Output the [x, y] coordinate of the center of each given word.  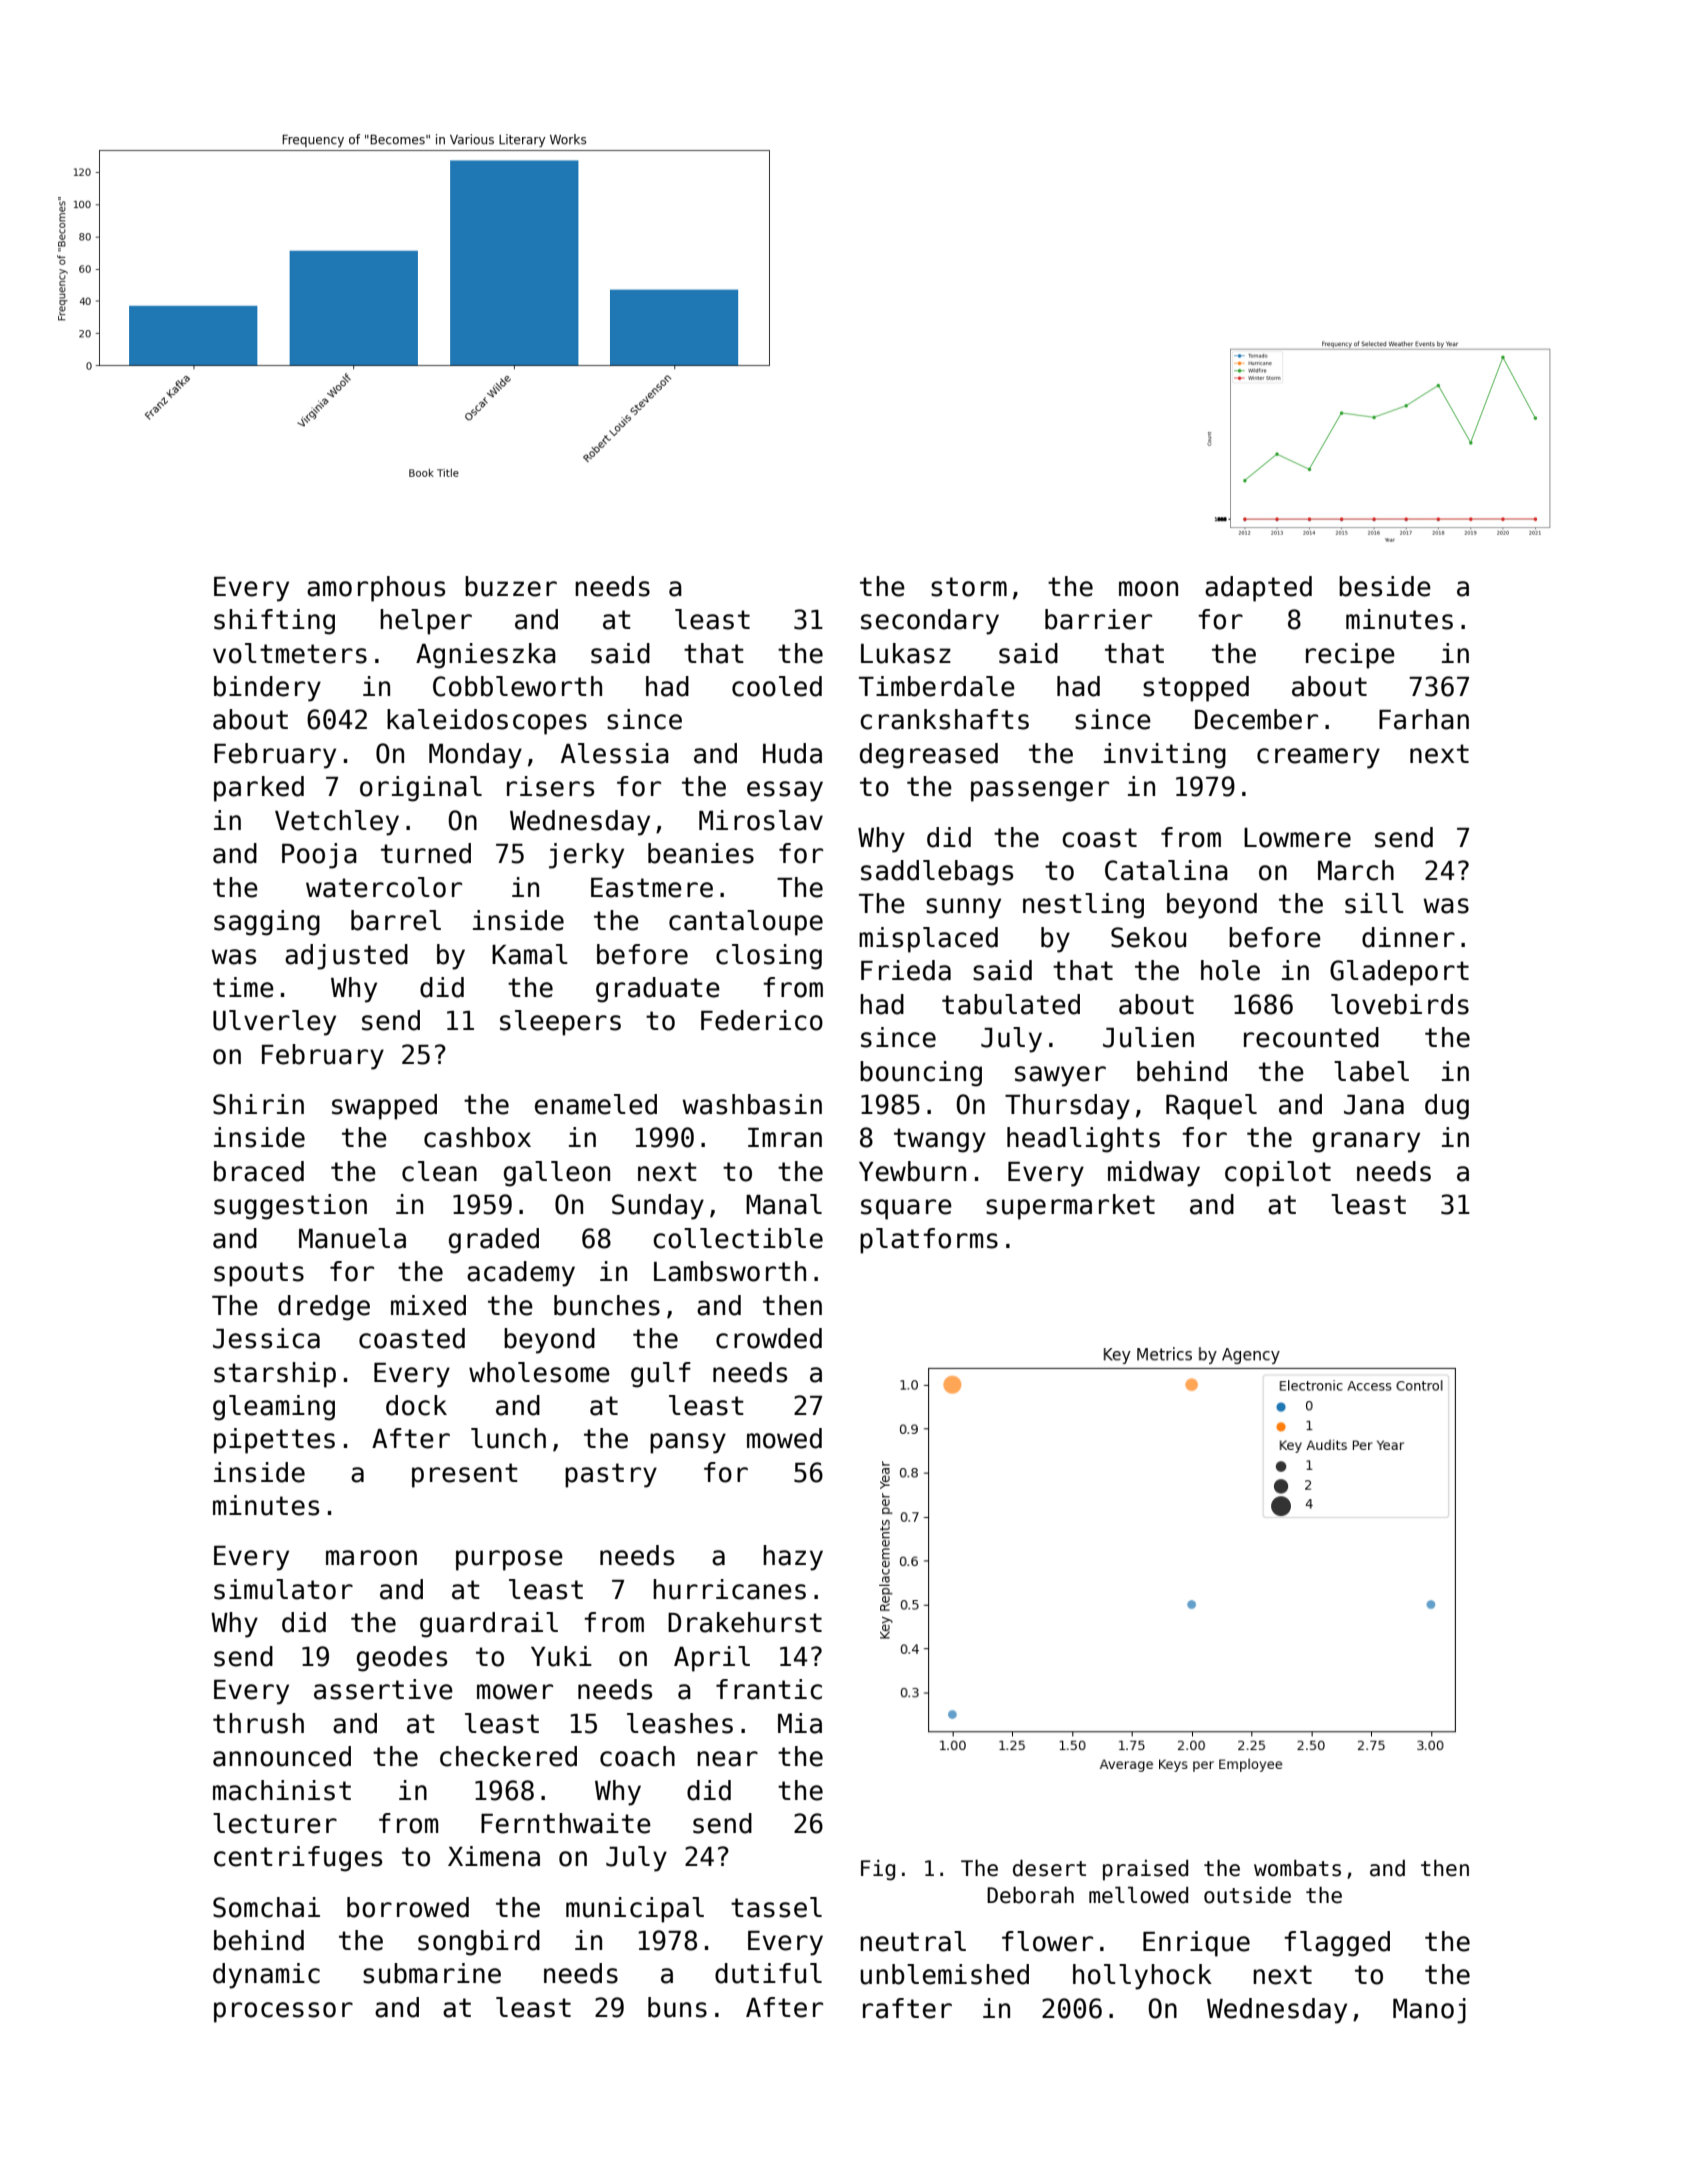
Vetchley [337, 823]
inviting [1165, 756]
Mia [800, 1723]
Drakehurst [745, 1622]
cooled [777, 686]
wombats [1297, 1868]
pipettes [274, 1441]
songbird [479, 1943]
